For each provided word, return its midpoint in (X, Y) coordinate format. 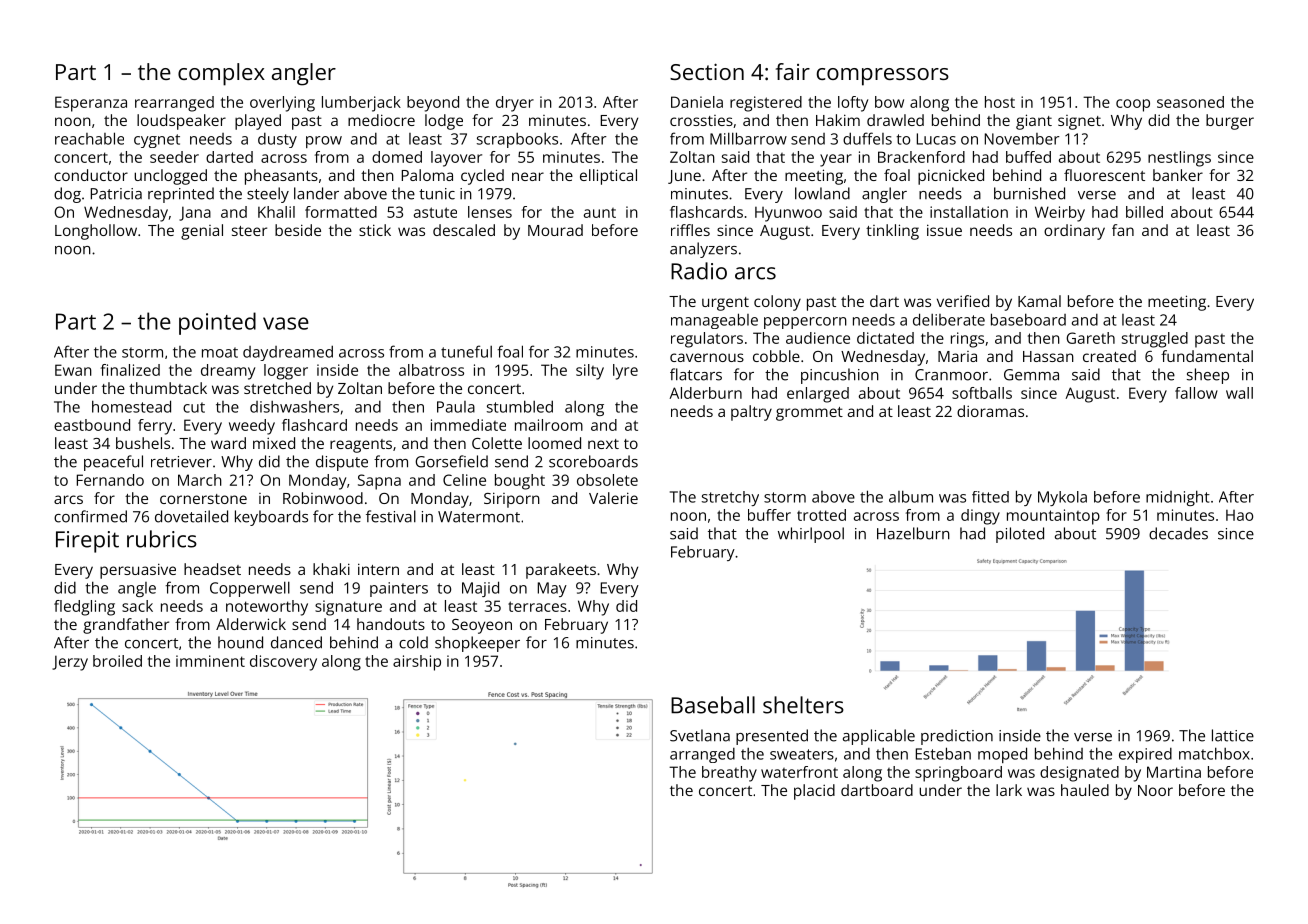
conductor (91, 175)
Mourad (555, 230)
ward (228, 443)
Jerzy (70, 663)
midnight (1178, 498)
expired (1145, 755)
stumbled (520, 406)
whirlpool (811, 535)
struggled (1155, 340)
